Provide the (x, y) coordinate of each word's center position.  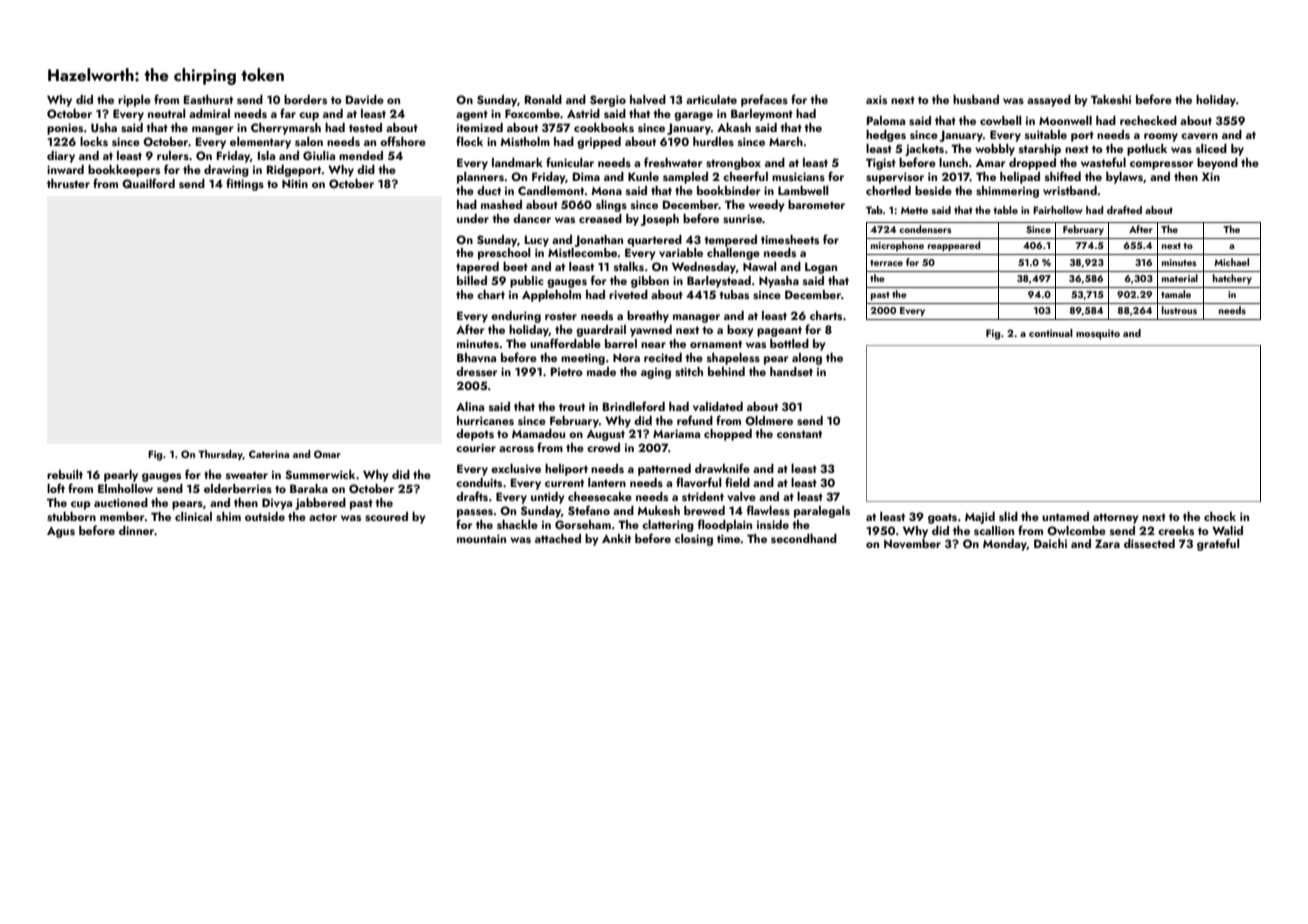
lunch (953, 162)
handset (791, 371)
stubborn (71, 516)
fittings (245, 184)
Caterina (269, 454)
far (288, 113)
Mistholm (525, 141)
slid (1008, 516)
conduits (479, 482)
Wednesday (704, 268)
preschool (504, 254)
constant (799, 434)
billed (472, 280)
